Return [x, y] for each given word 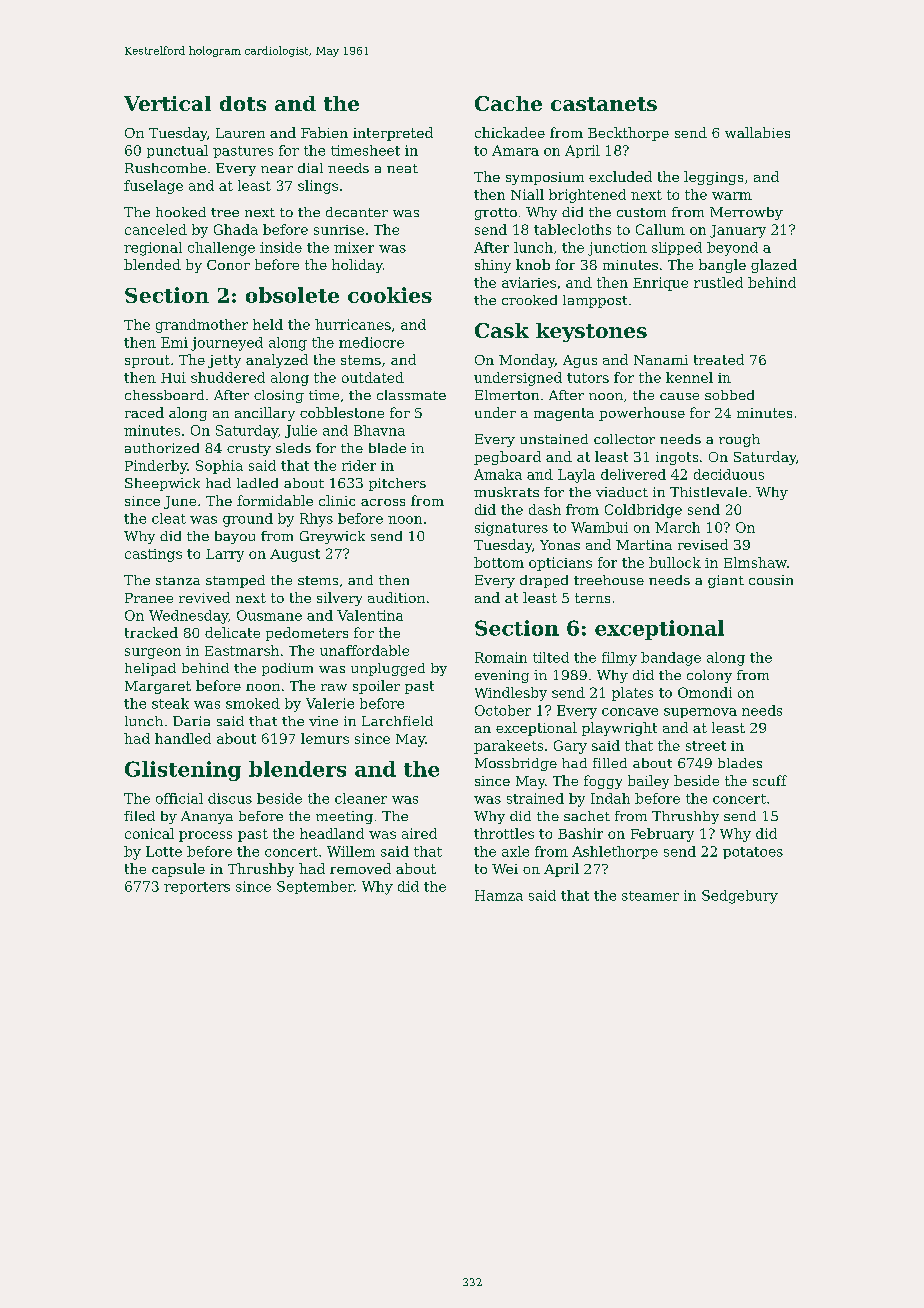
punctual [177, 151]
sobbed [729, 395]
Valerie [330, 703]
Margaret [158, 687]
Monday [527, 361]
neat [402, 168]
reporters [197, 888]
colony [709, 676]
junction [617, 249]
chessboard [164, 395]
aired [419, 833]
